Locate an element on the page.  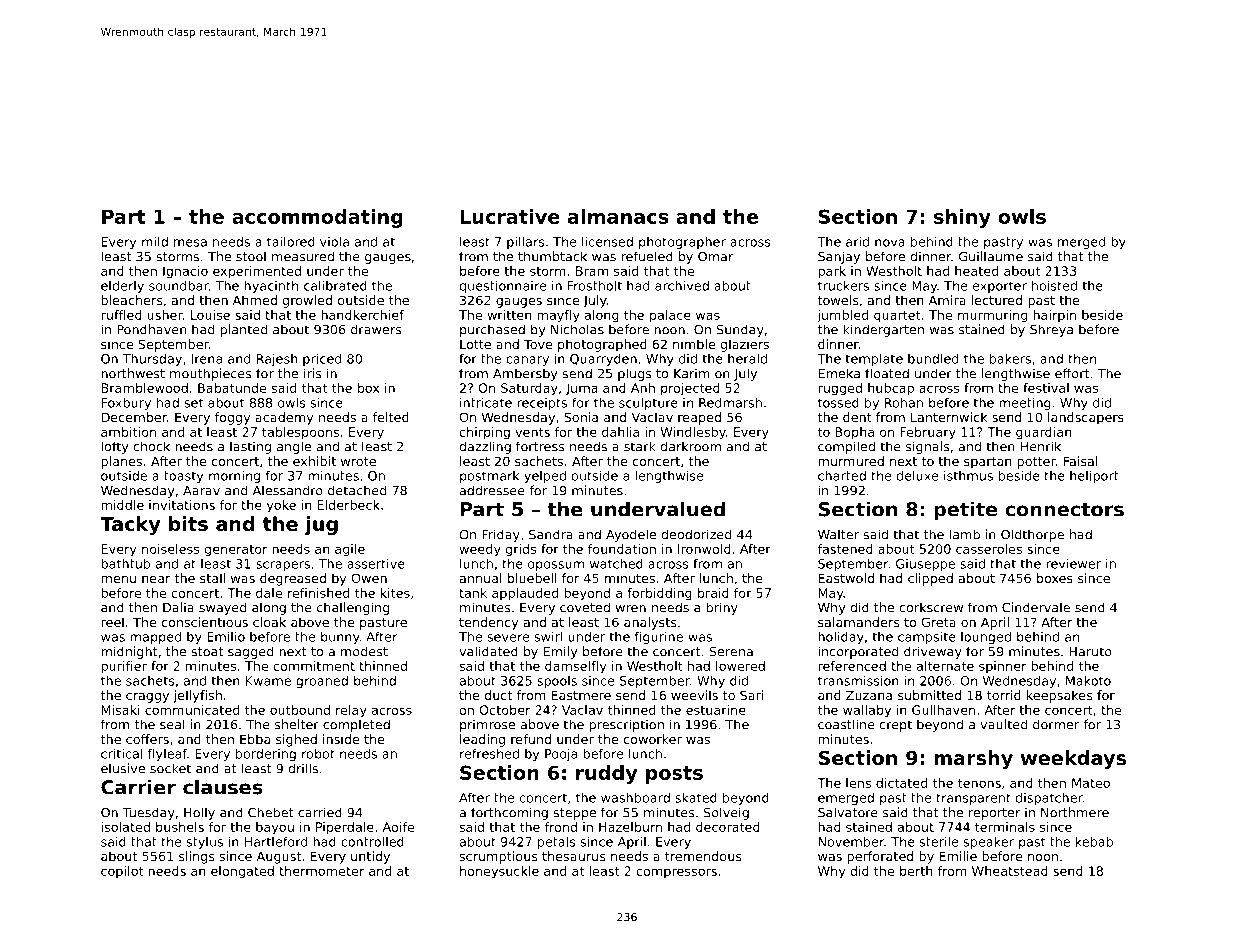
stoat is located at coordinates (207, 652).
